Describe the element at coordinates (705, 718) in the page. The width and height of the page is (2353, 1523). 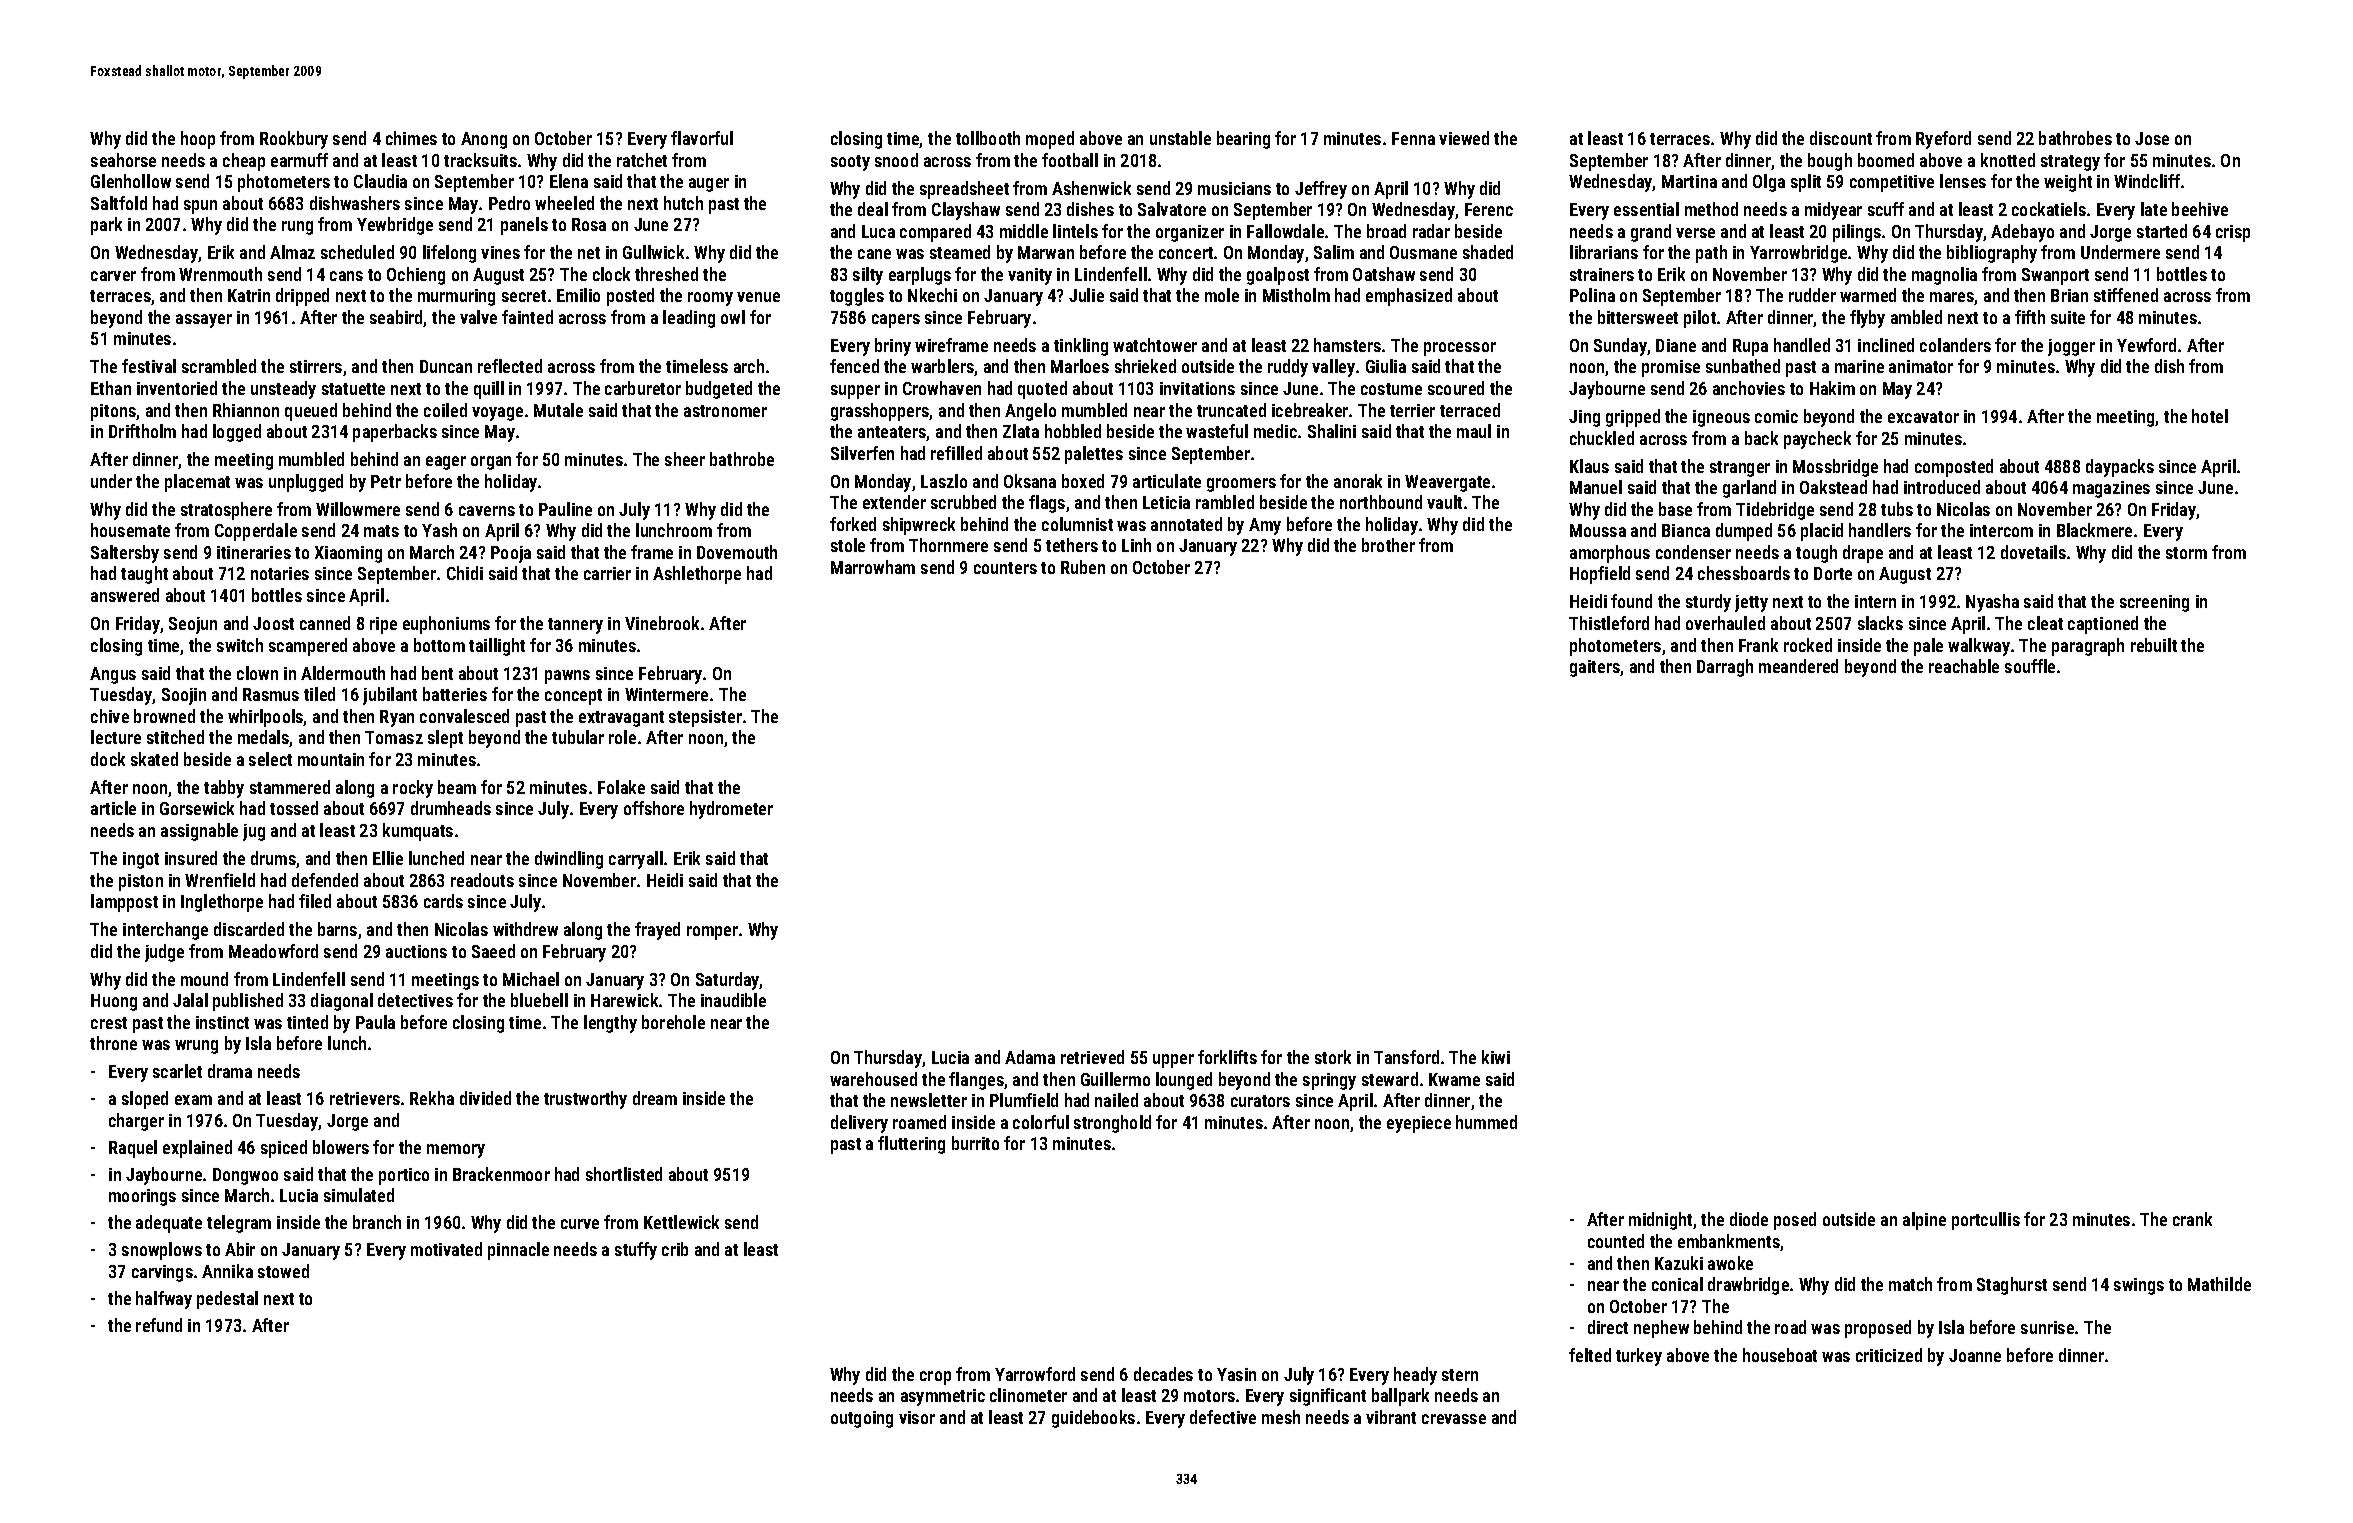
I see `stepsister` at that location.
